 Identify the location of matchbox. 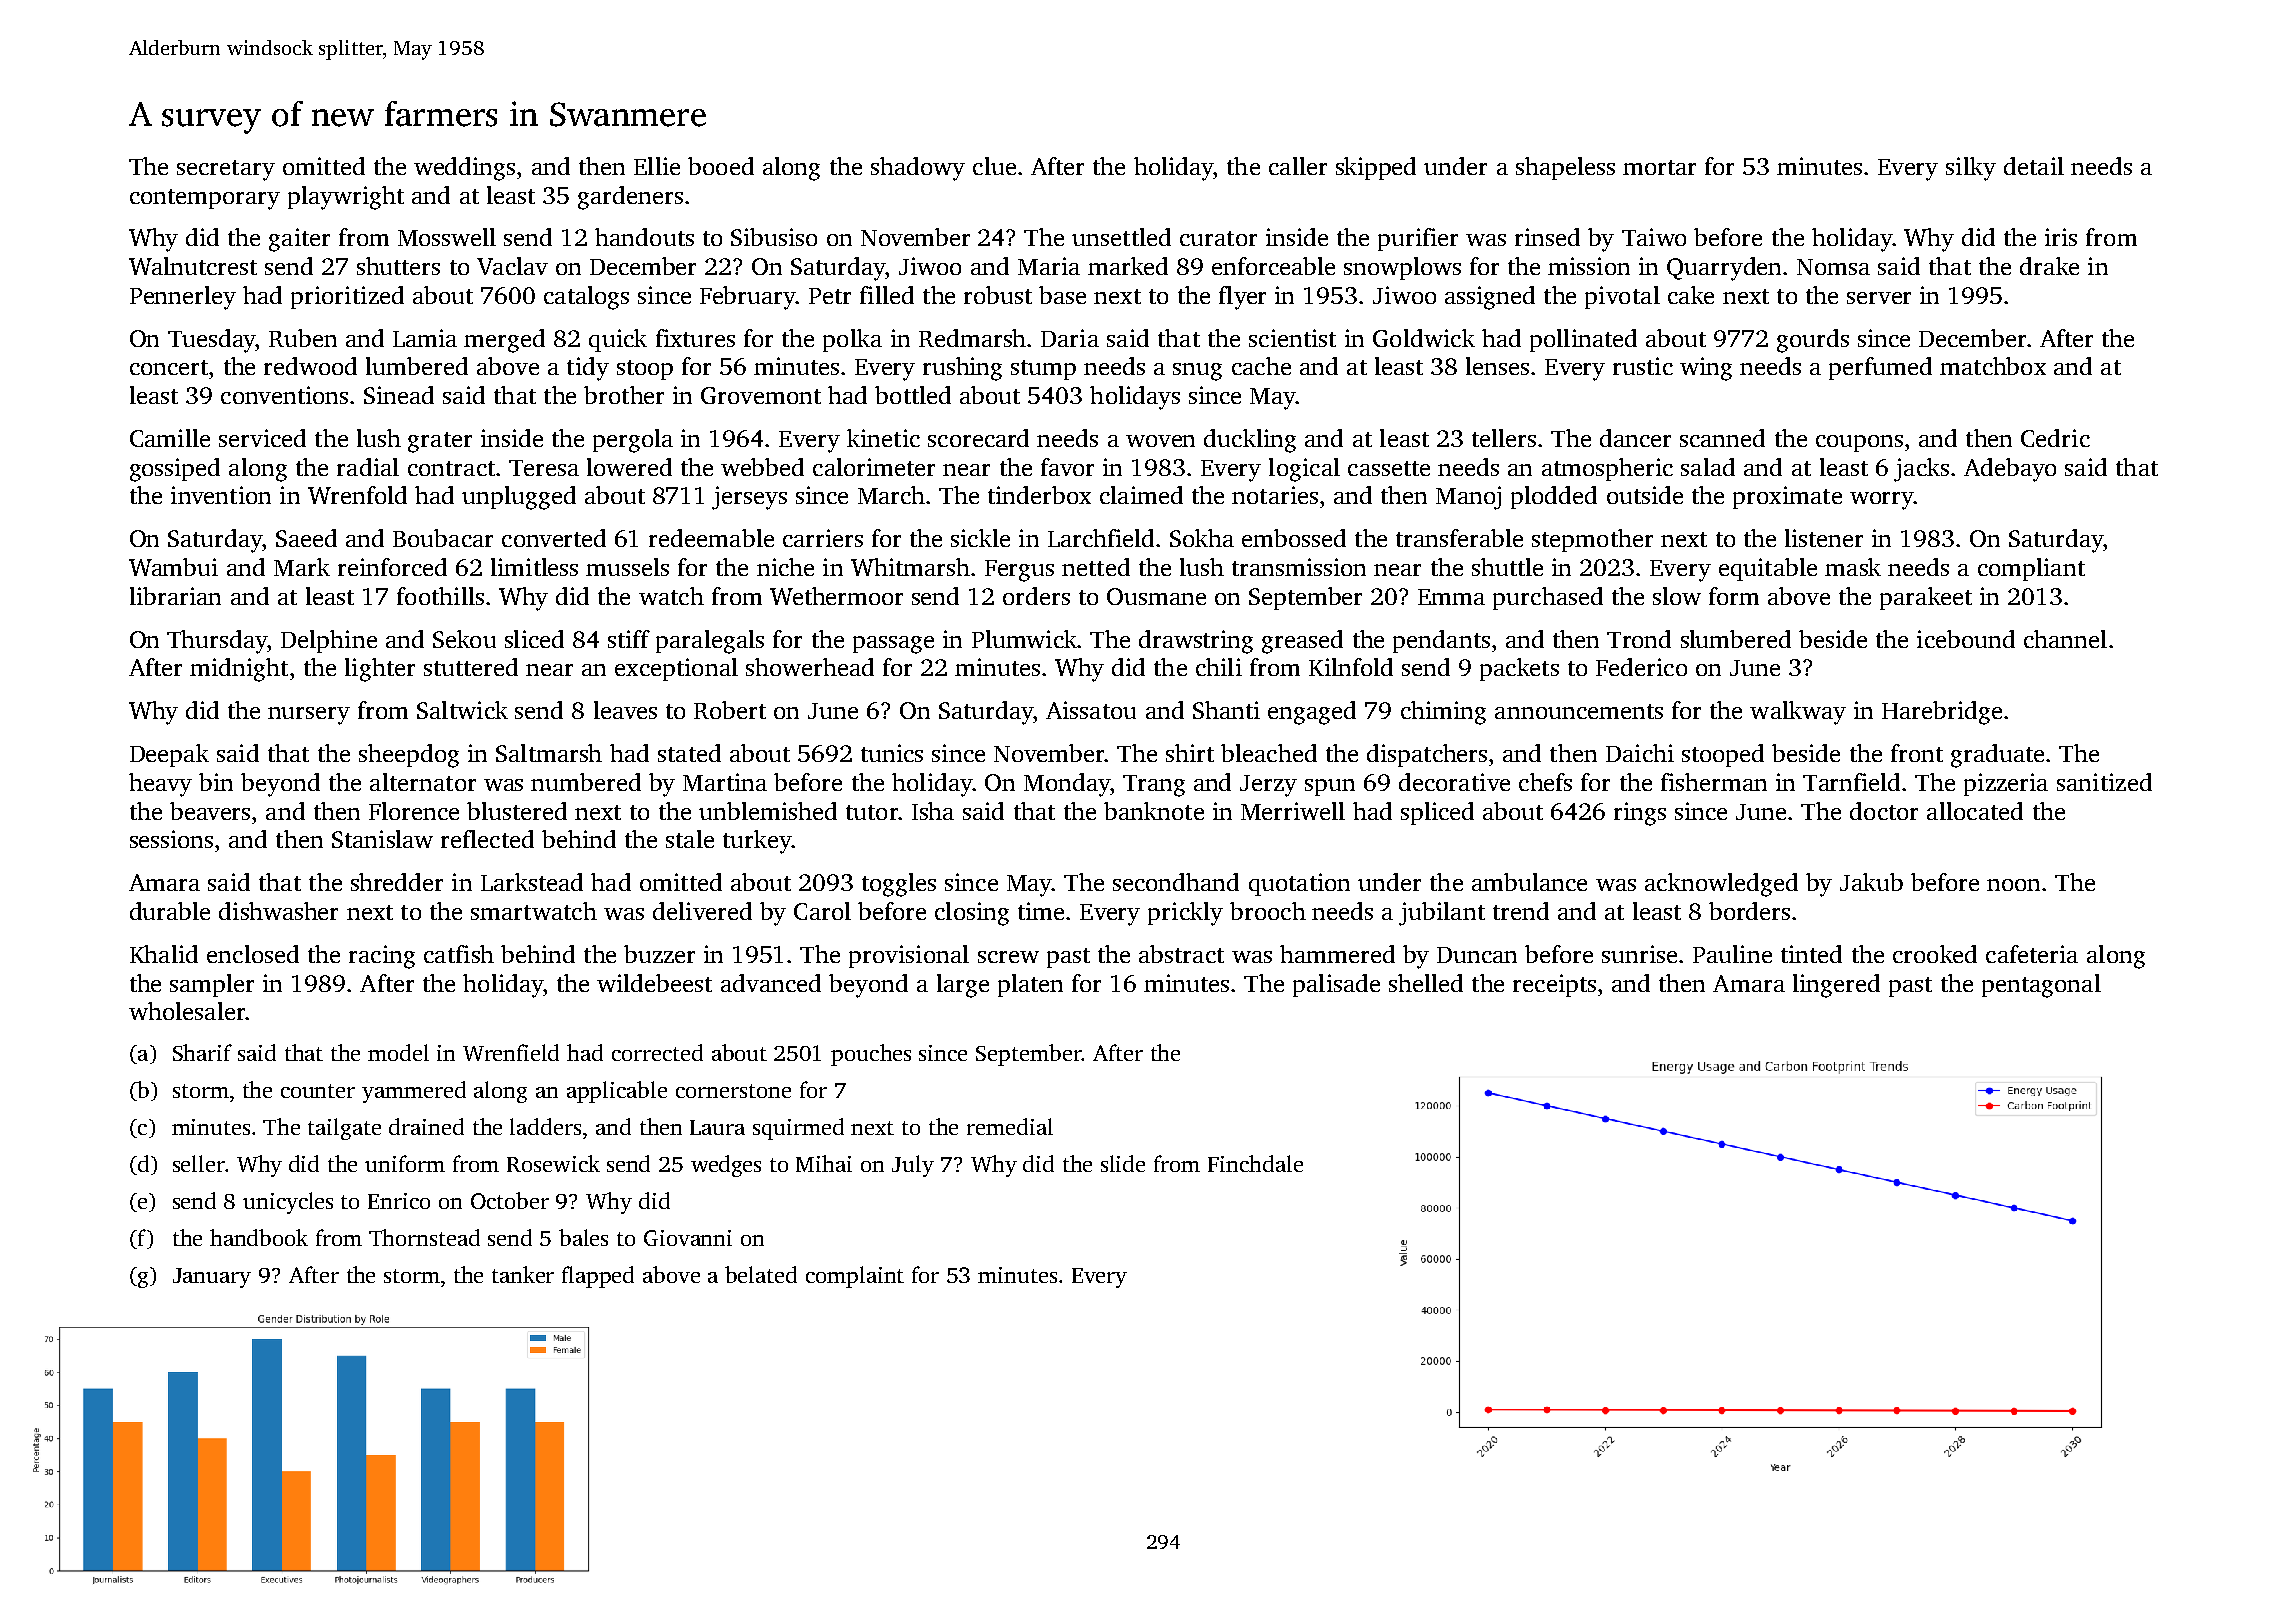
(1993, 366).
